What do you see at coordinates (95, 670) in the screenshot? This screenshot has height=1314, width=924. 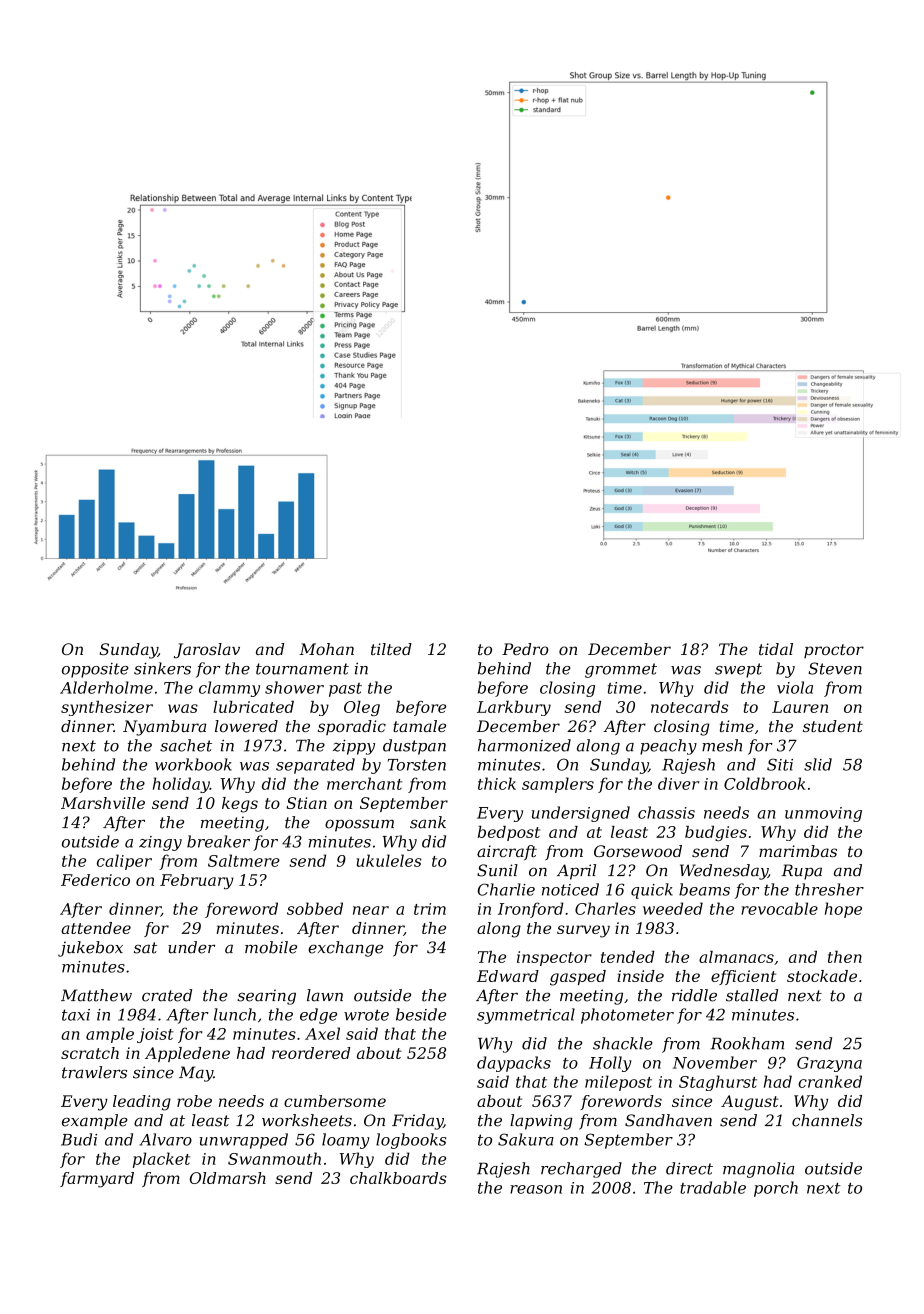 I see `opposite` at bounding box center [95, 670].
